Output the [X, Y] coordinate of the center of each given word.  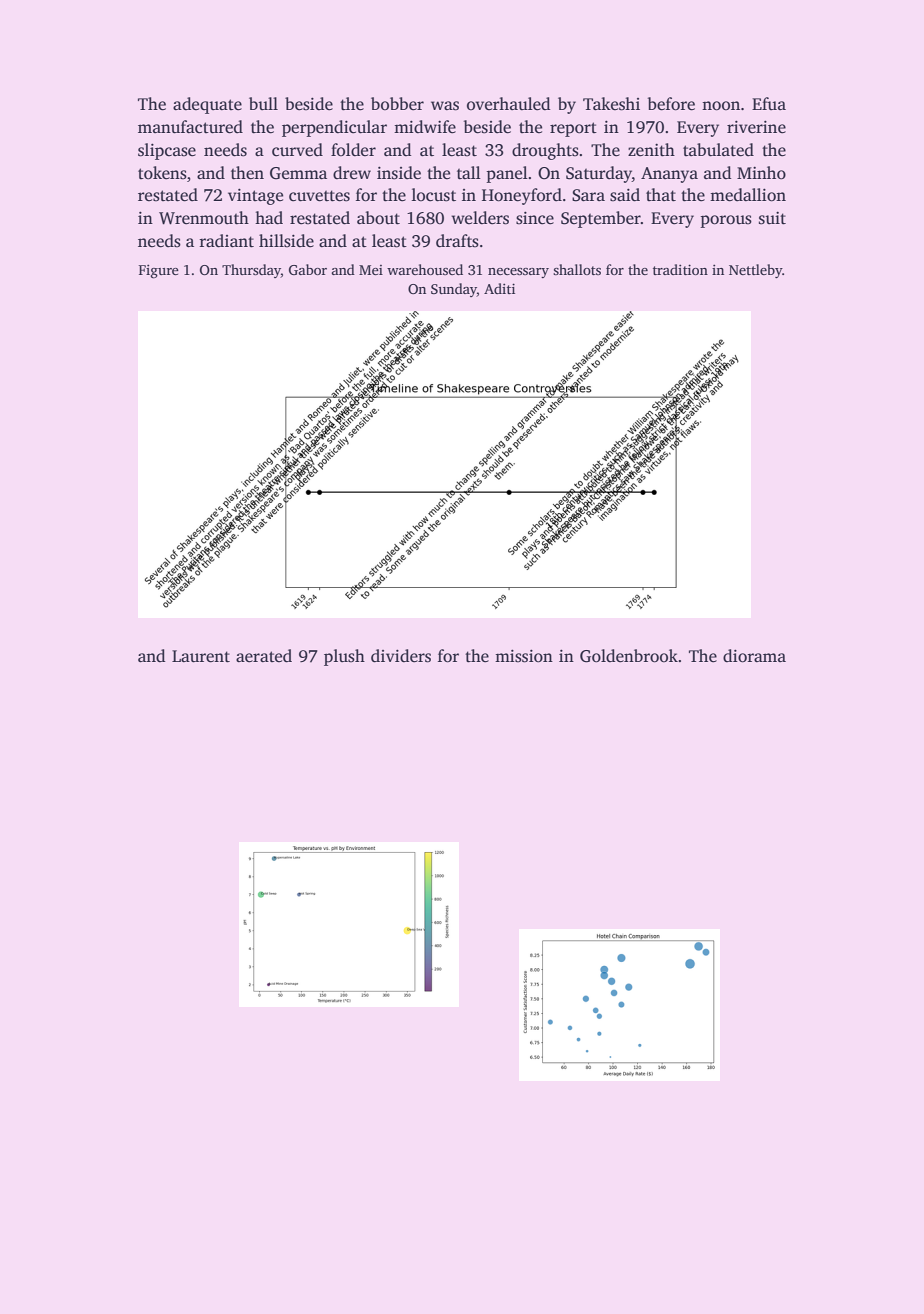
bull [263, 103]
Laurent [201, 656]
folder [353, 150]
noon [721, 106]
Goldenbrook [629, 656]
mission [524, 656]
